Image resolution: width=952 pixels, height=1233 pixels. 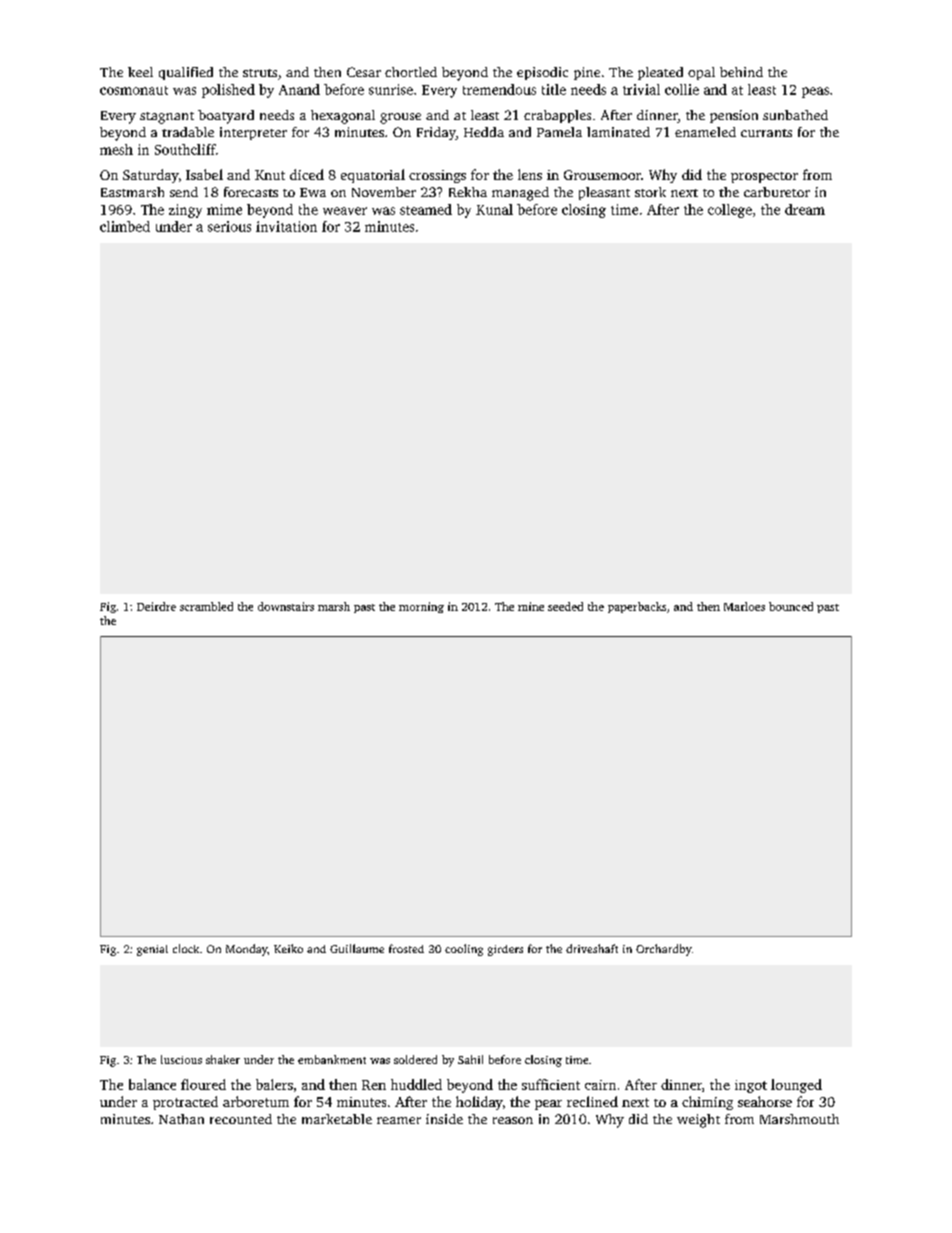 I want to click on boatyard, so click(x=226, y=117).
